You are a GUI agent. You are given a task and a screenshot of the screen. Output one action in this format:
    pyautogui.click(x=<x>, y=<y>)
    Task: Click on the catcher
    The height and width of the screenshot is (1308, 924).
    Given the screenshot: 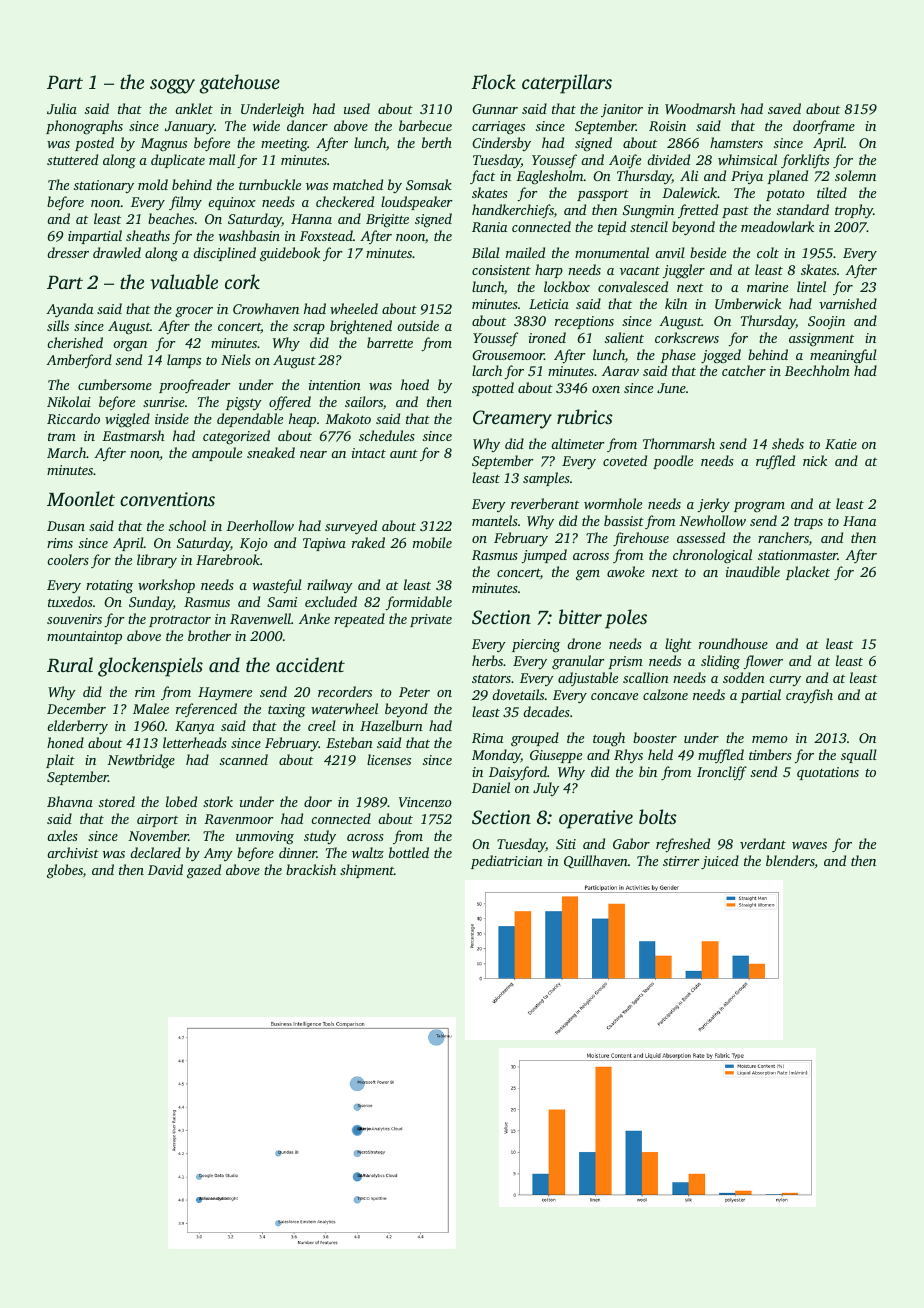 What is the action you would take?
    pyautogui.click(x=744, y=370)
